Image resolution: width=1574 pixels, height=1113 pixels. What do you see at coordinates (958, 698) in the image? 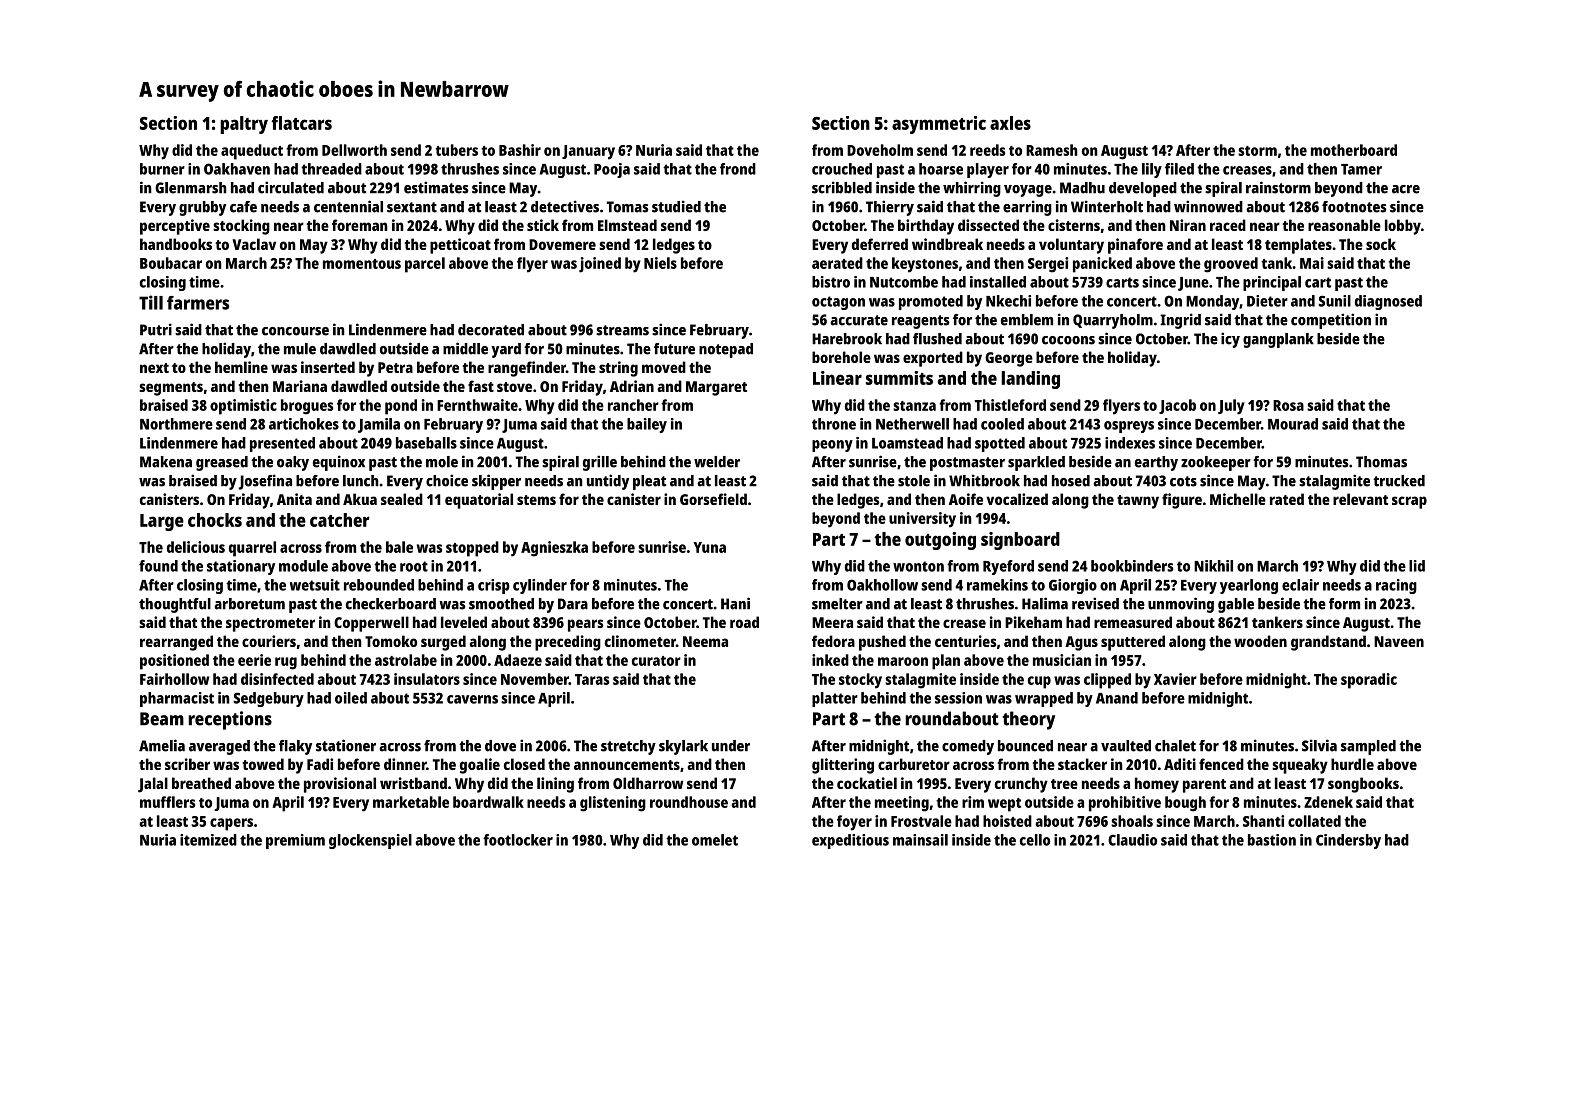
I see `session` at bounding box center [958, 698].
